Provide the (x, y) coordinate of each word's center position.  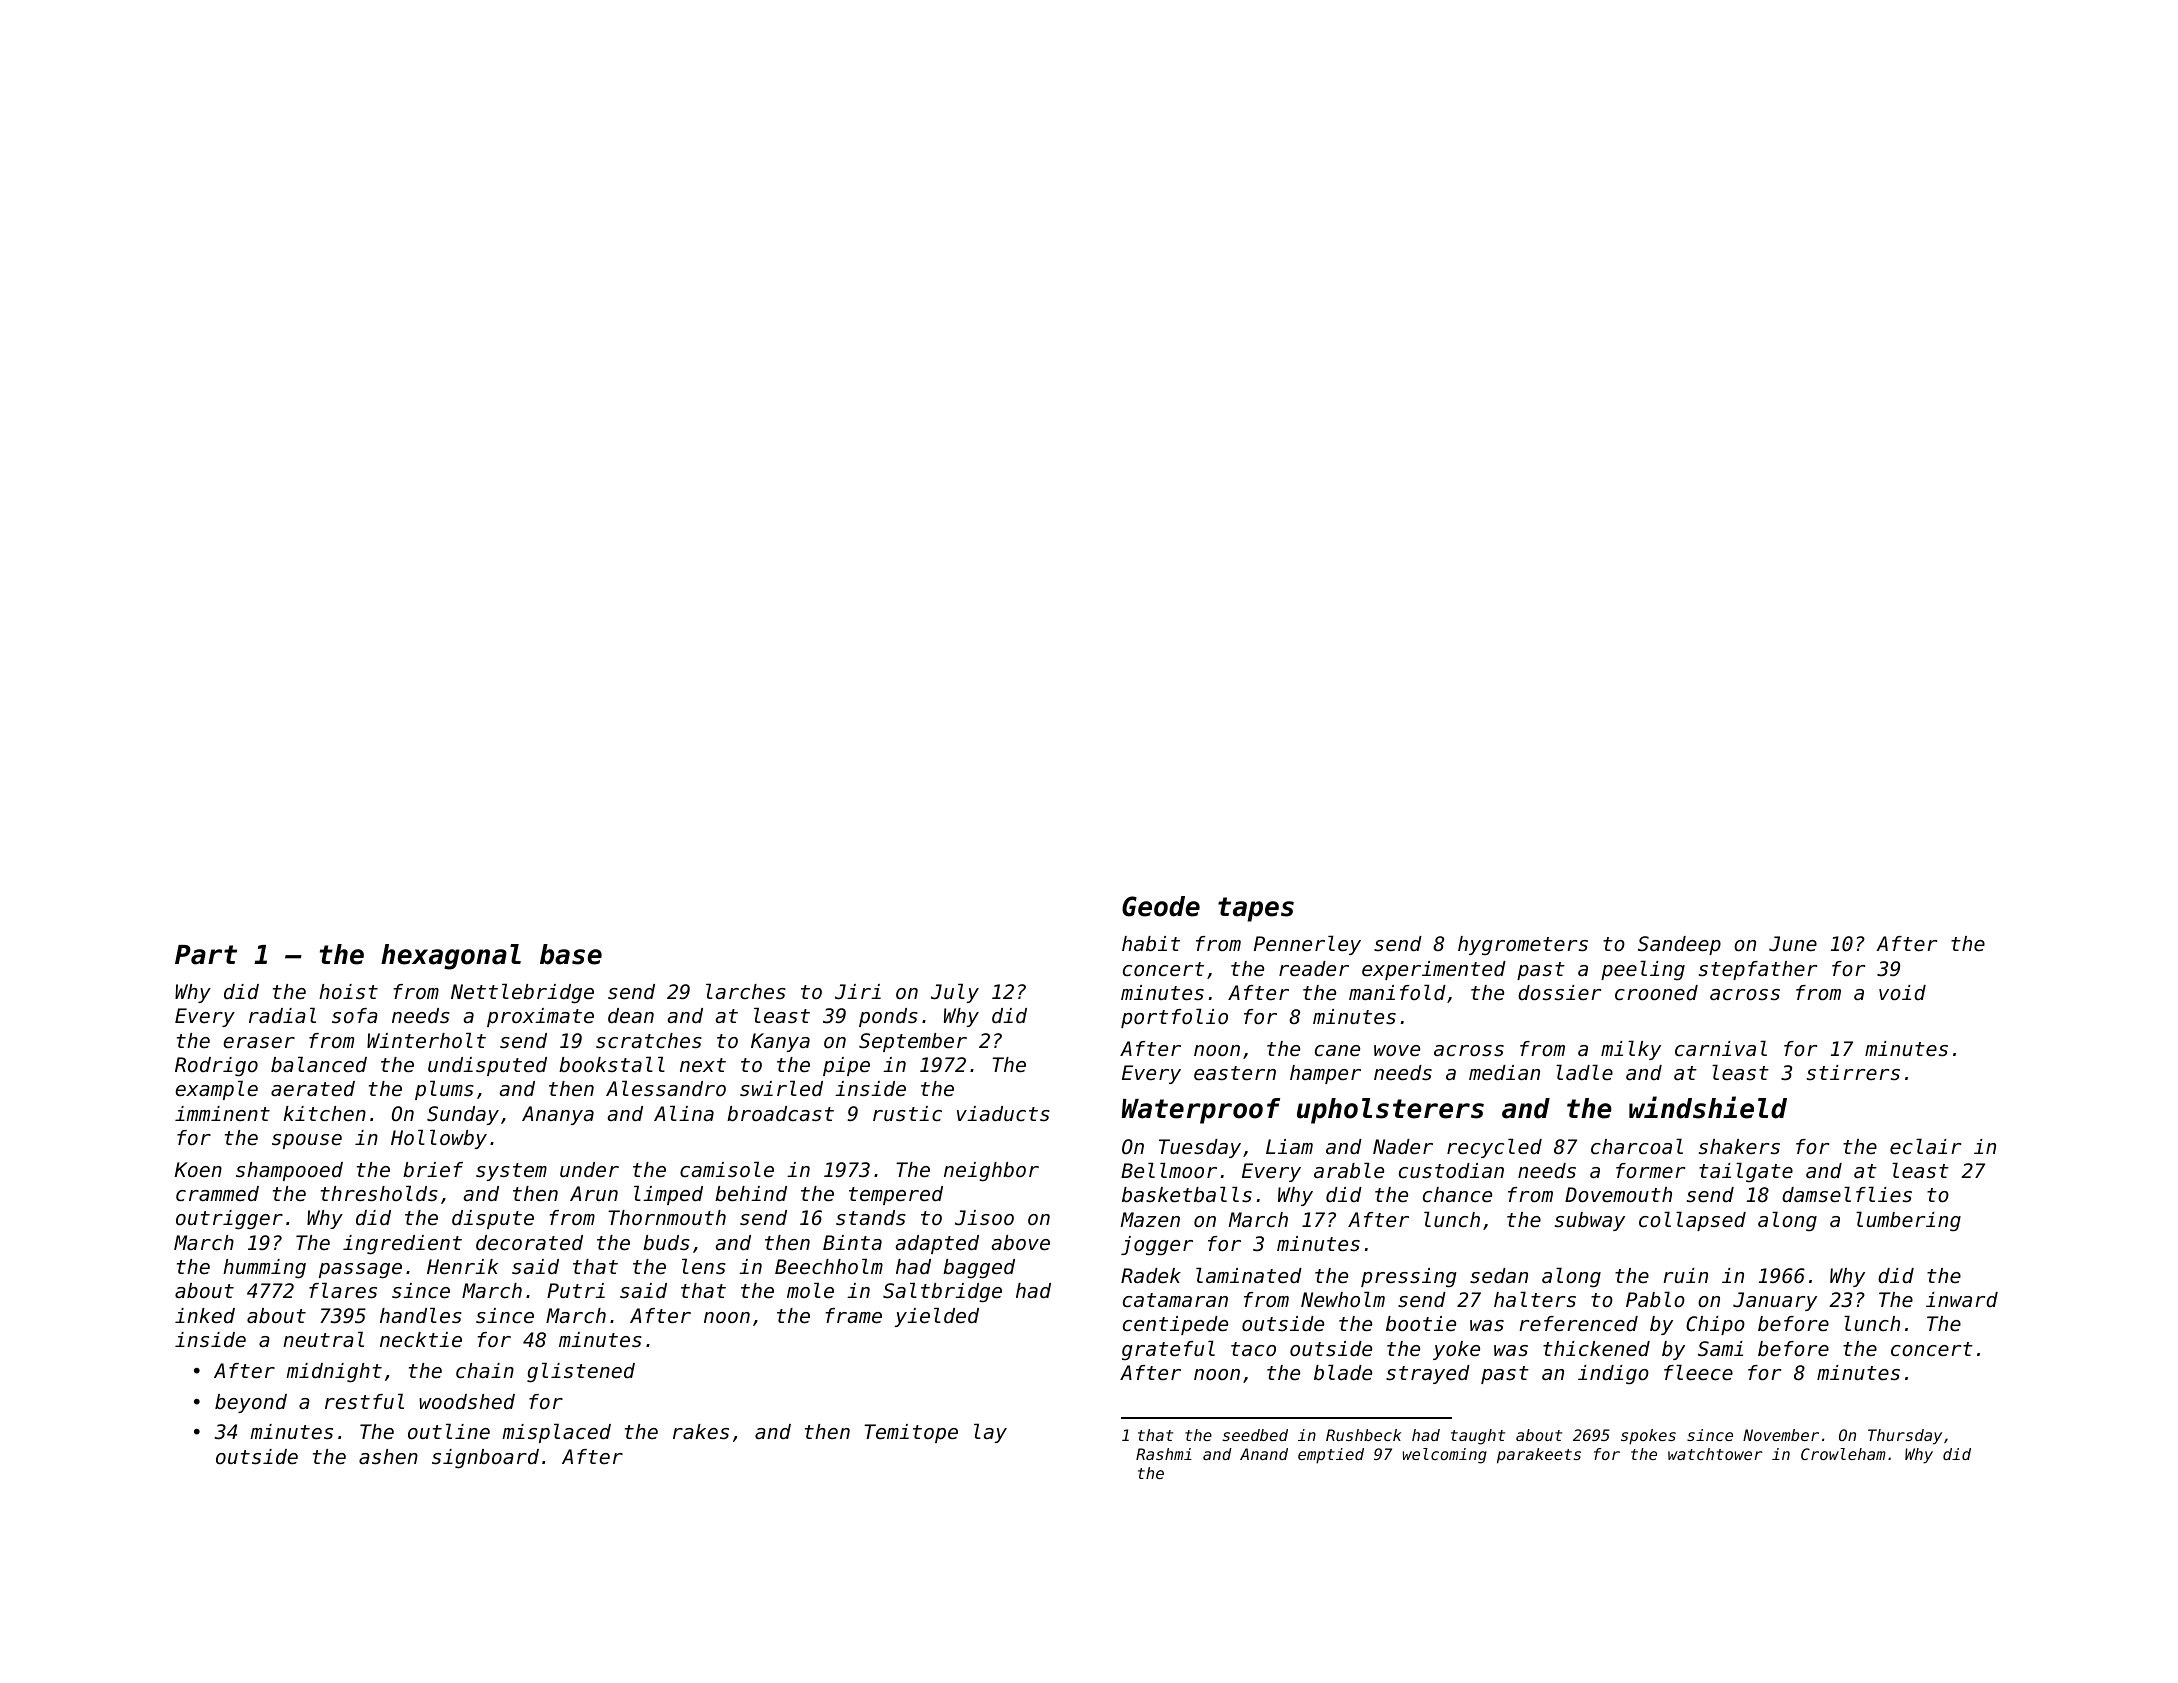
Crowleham (1843, 1454)
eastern (1235, 1073)
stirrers (1853, 1073)
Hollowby (439, 1139)
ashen (388, 1457)
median (1504, 1073)
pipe (846, 1066)
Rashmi (1164, 1454)
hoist (348, 992)
